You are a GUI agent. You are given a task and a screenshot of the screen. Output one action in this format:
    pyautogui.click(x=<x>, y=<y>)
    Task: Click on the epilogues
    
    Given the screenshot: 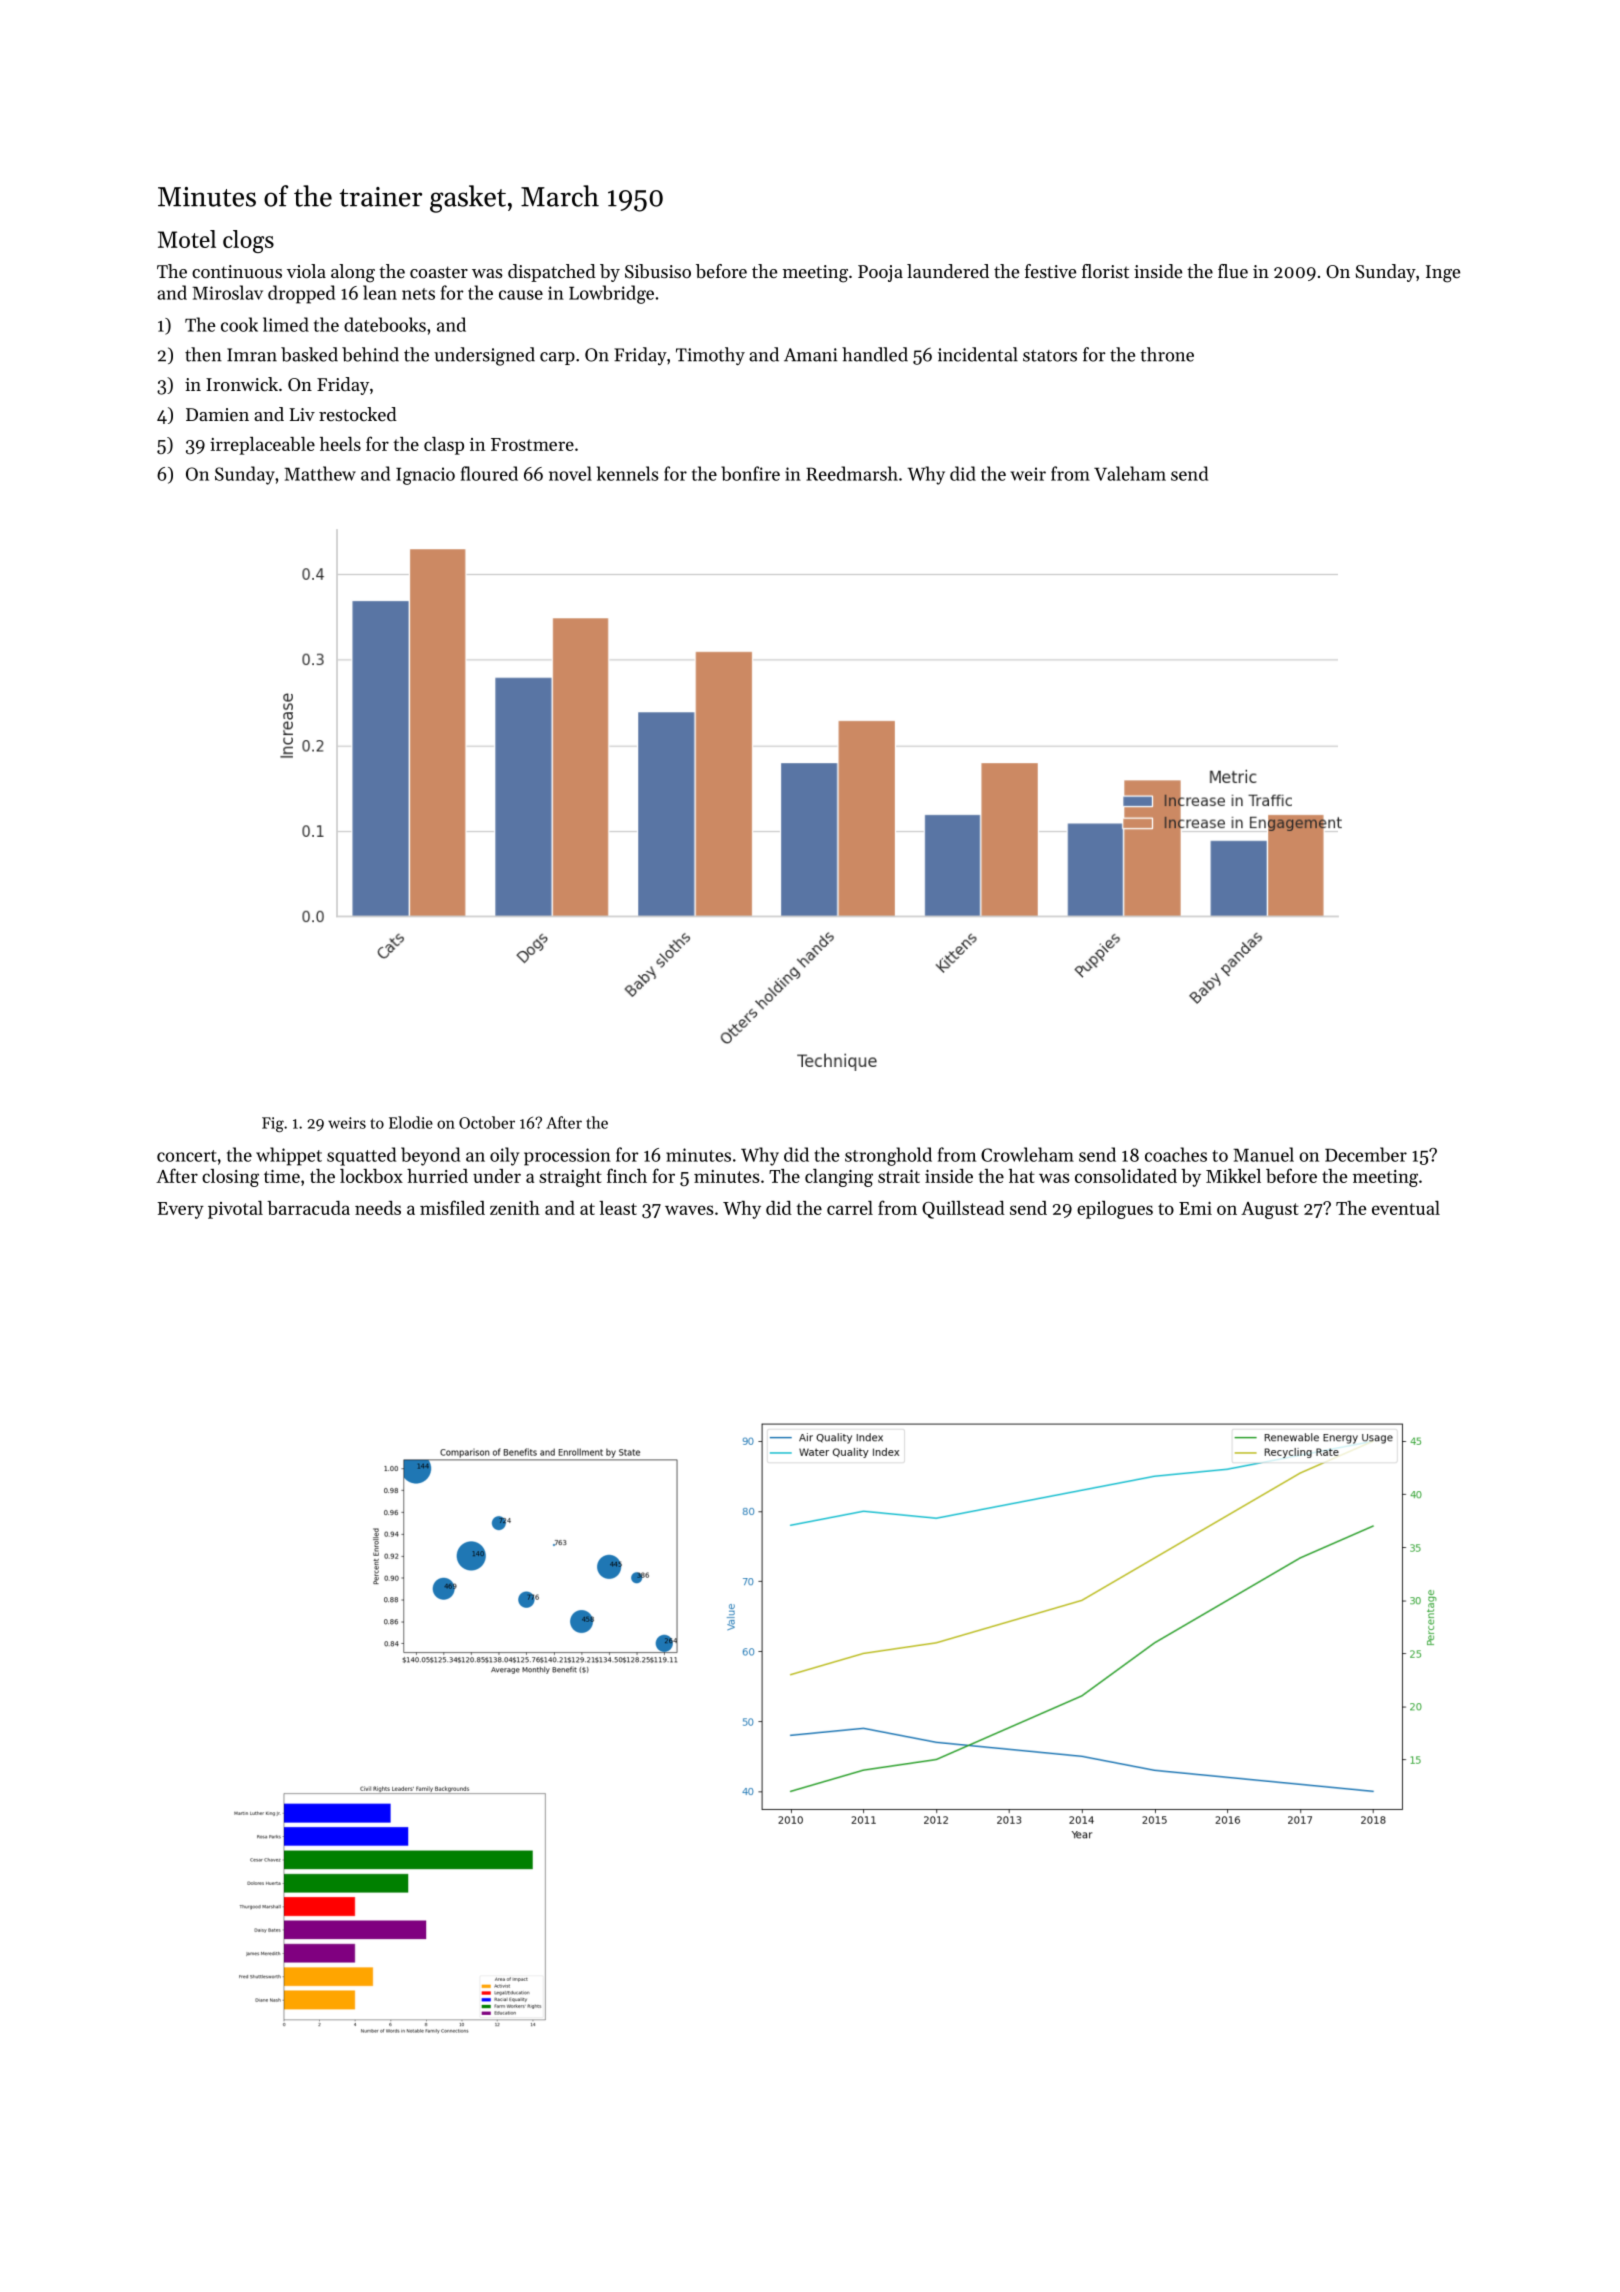 What is the action you would take?
    pyautogui.click(x=1115, y=1210)
